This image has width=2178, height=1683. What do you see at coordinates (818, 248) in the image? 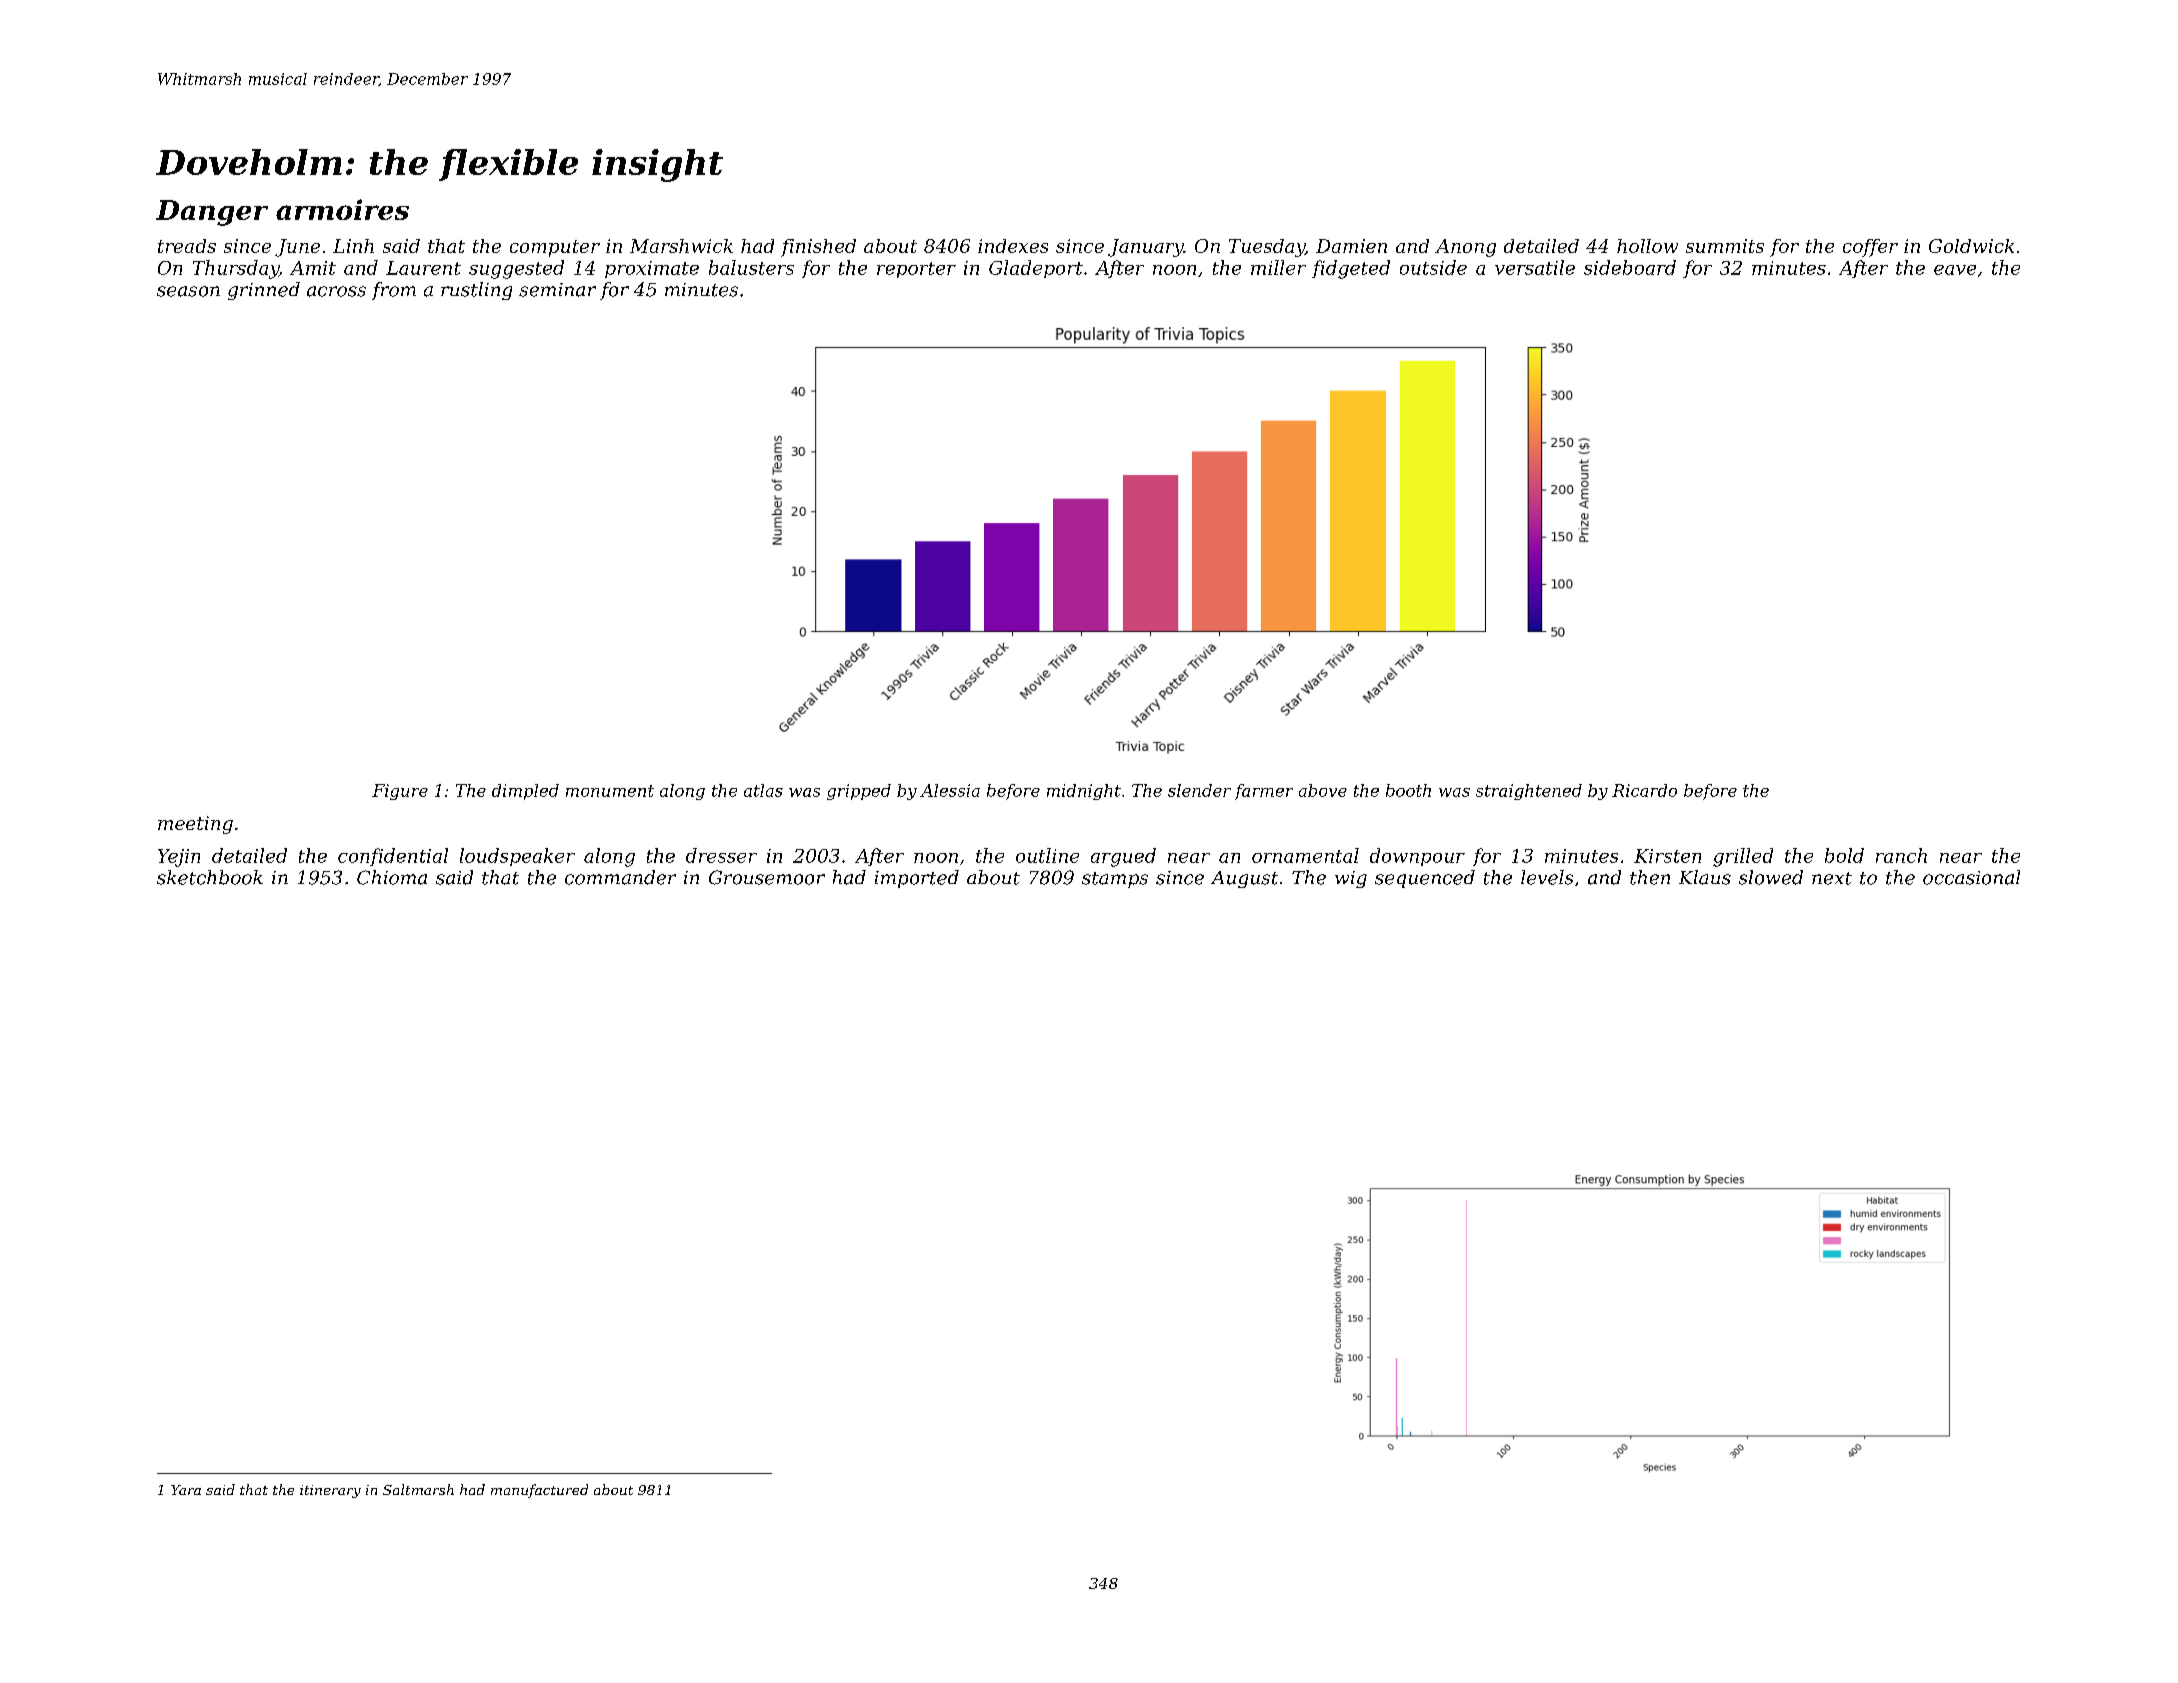
I see `finished` at bounding box center [818, 248].
